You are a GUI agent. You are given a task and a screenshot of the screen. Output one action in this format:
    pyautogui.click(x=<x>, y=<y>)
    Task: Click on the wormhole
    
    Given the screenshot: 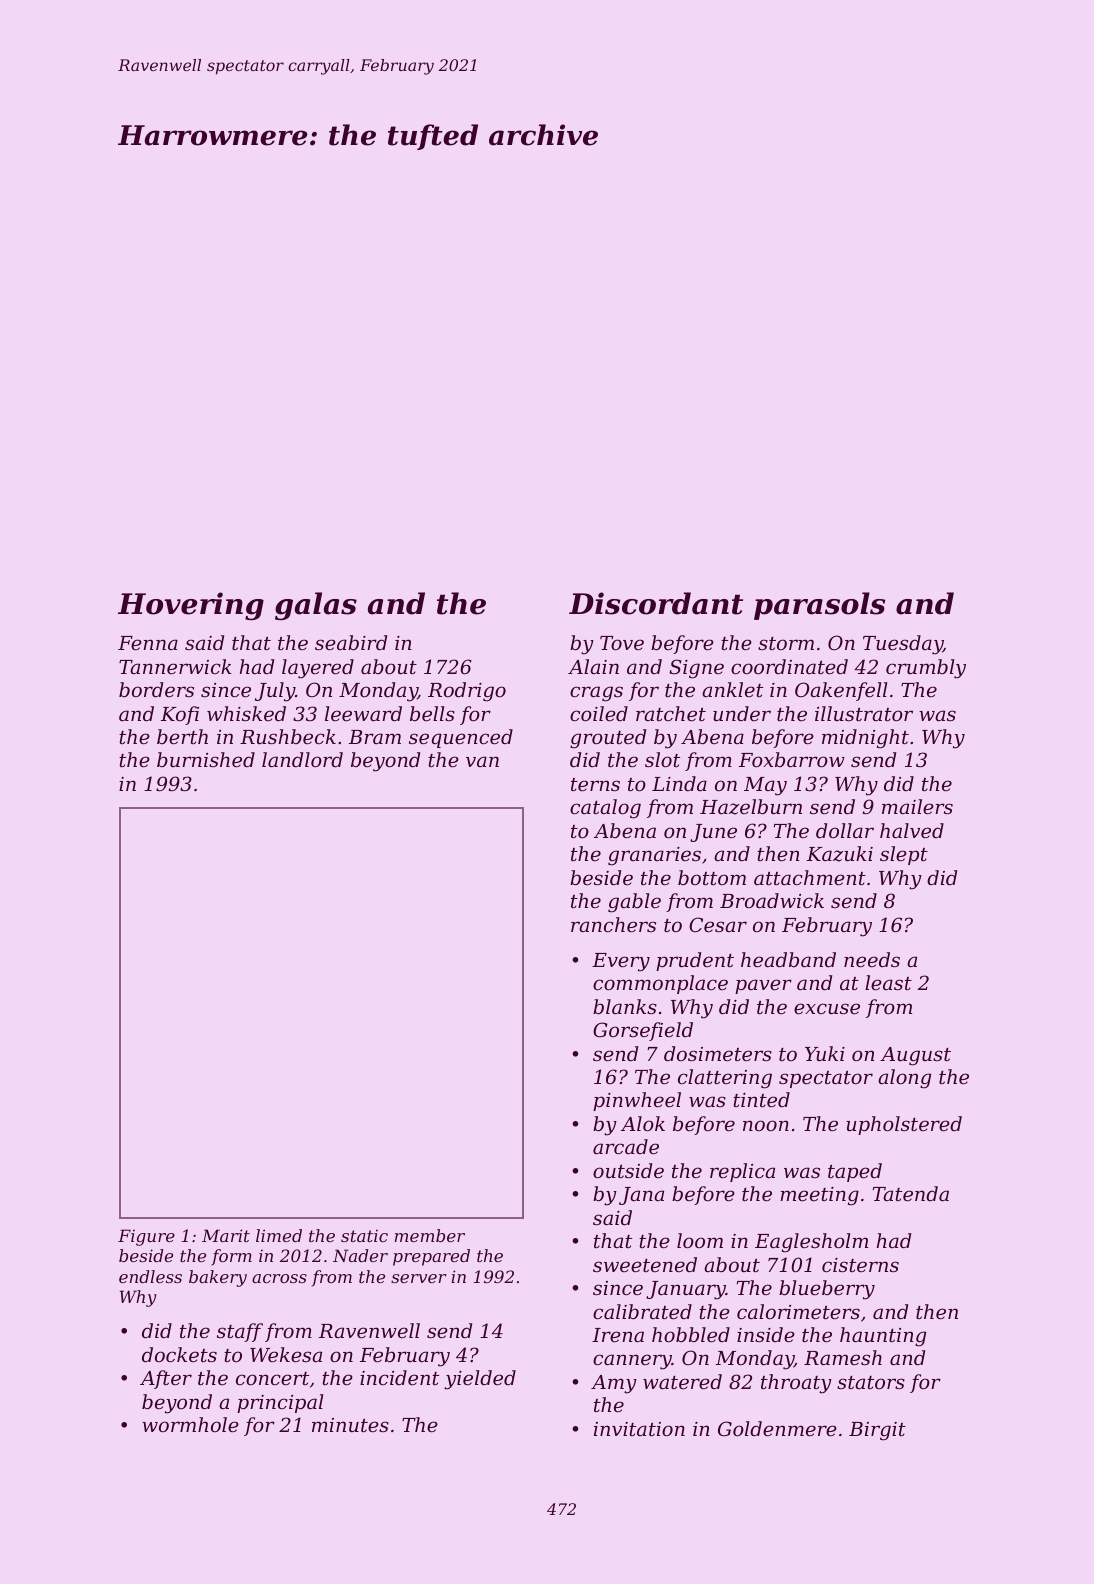 What is the action you would take?
    pyautogui.click(x=190, y=1424)
